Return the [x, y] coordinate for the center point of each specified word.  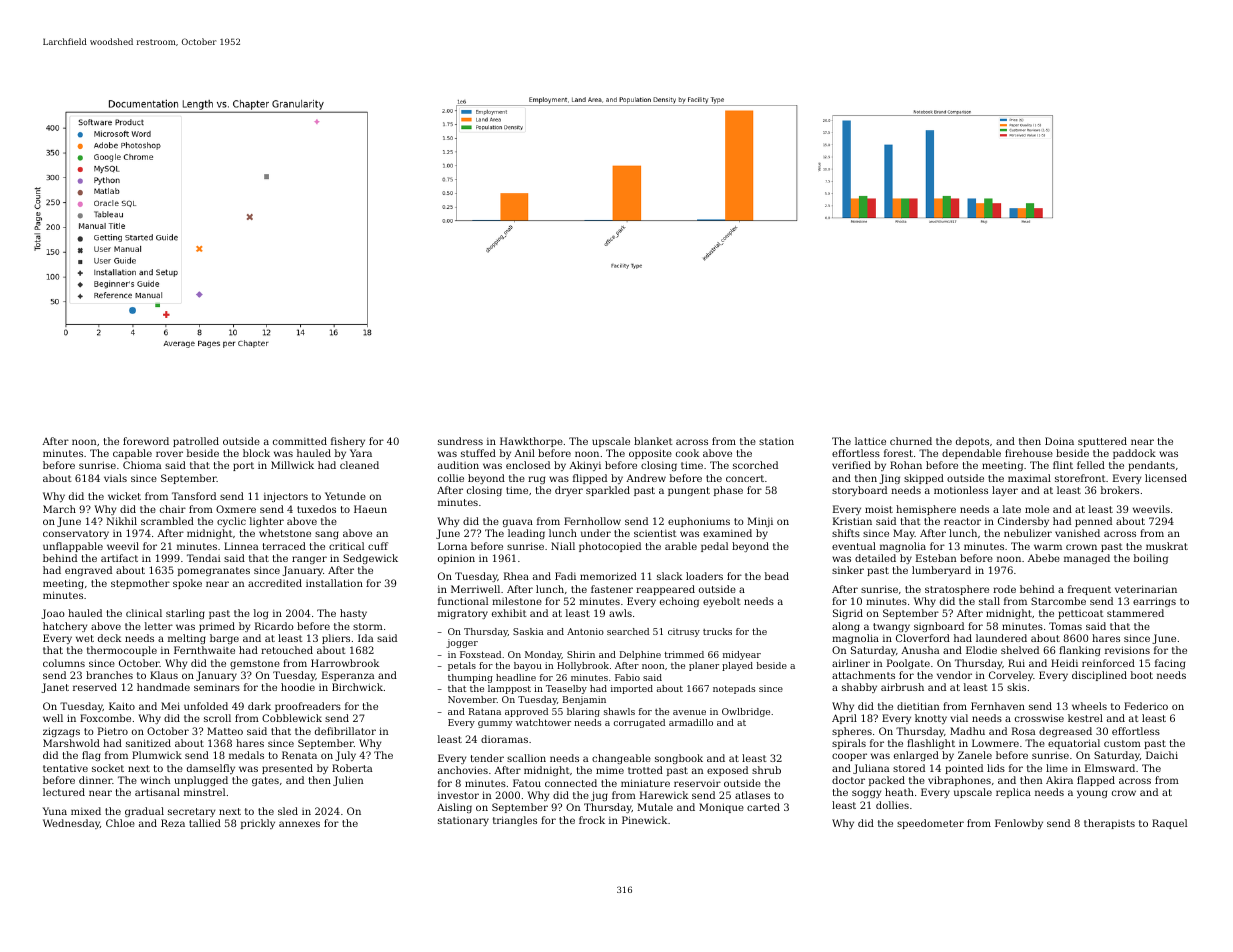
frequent [1089, 590]
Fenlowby [1019, 824]
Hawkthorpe [531, 442]
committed [300, 441]
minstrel [204, 792]
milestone [517, 601]
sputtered [1102, 442]
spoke [187, 584]
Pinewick [644, 820]
